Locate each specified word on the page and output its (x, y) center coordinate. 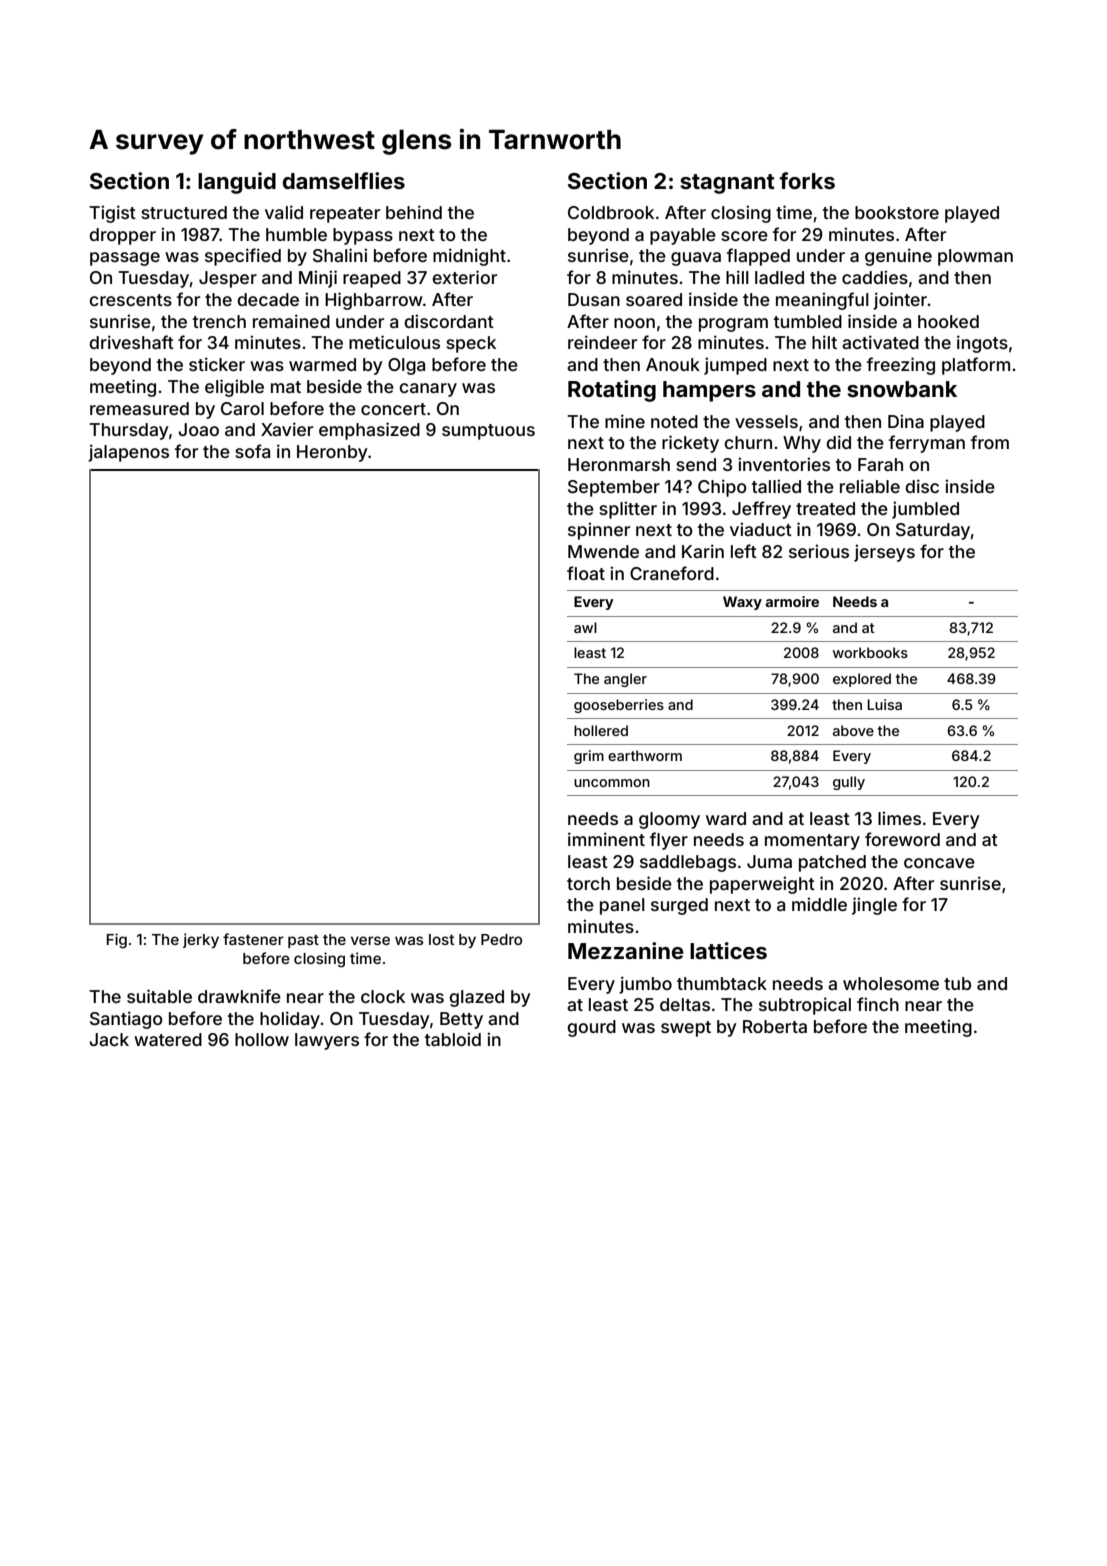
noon (634, 323)
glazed (476, 998)
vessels (766, 421)
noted (674, 421)
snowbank (902, 389)
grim (589, 757)
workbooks (870, 652)
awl (585, 627)
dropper (122, 236)
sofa (252, 451)
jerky (201, 940)
